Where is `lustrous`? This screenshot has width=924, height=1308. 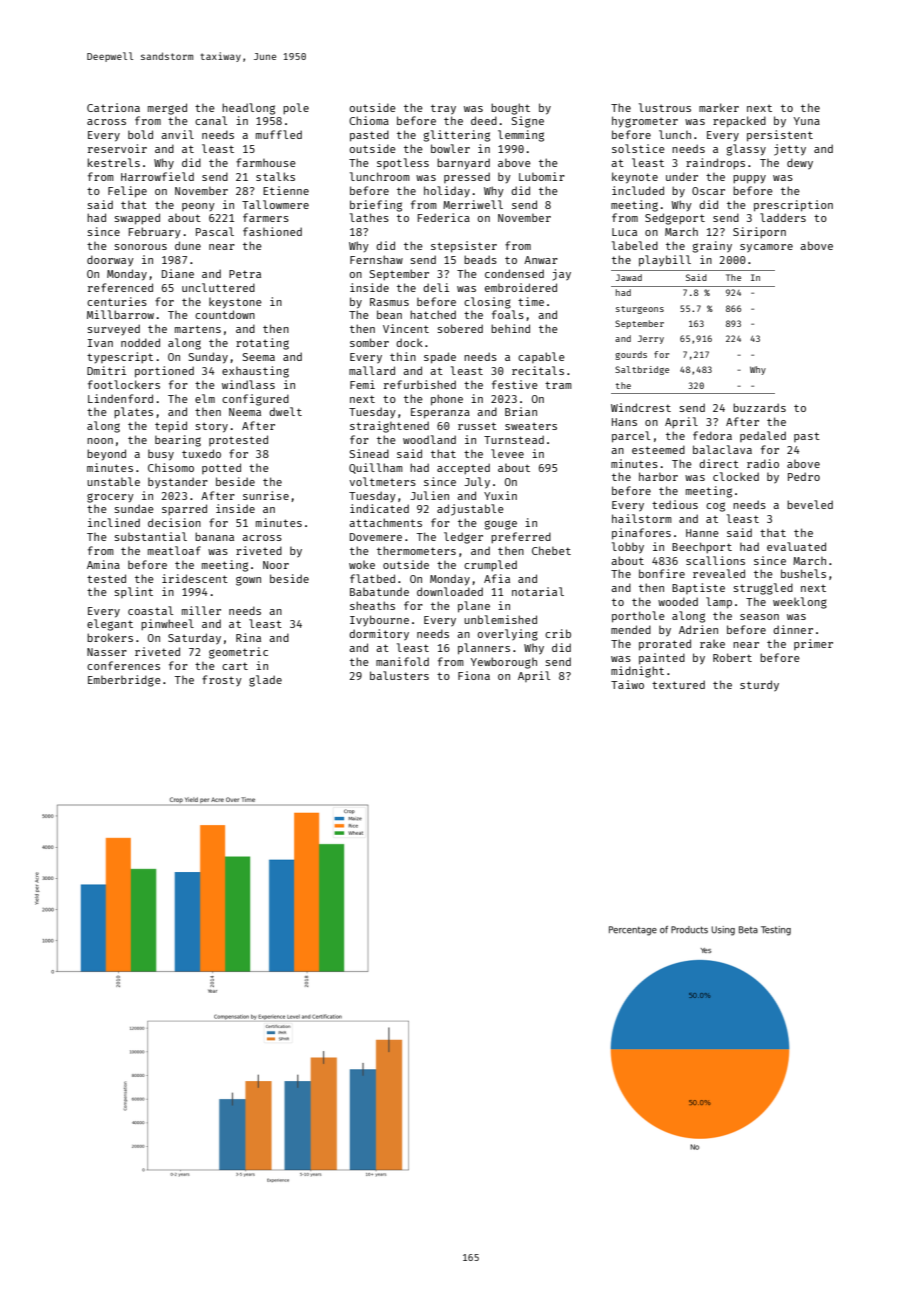 lustrous is located at coordinates (665, 107).
